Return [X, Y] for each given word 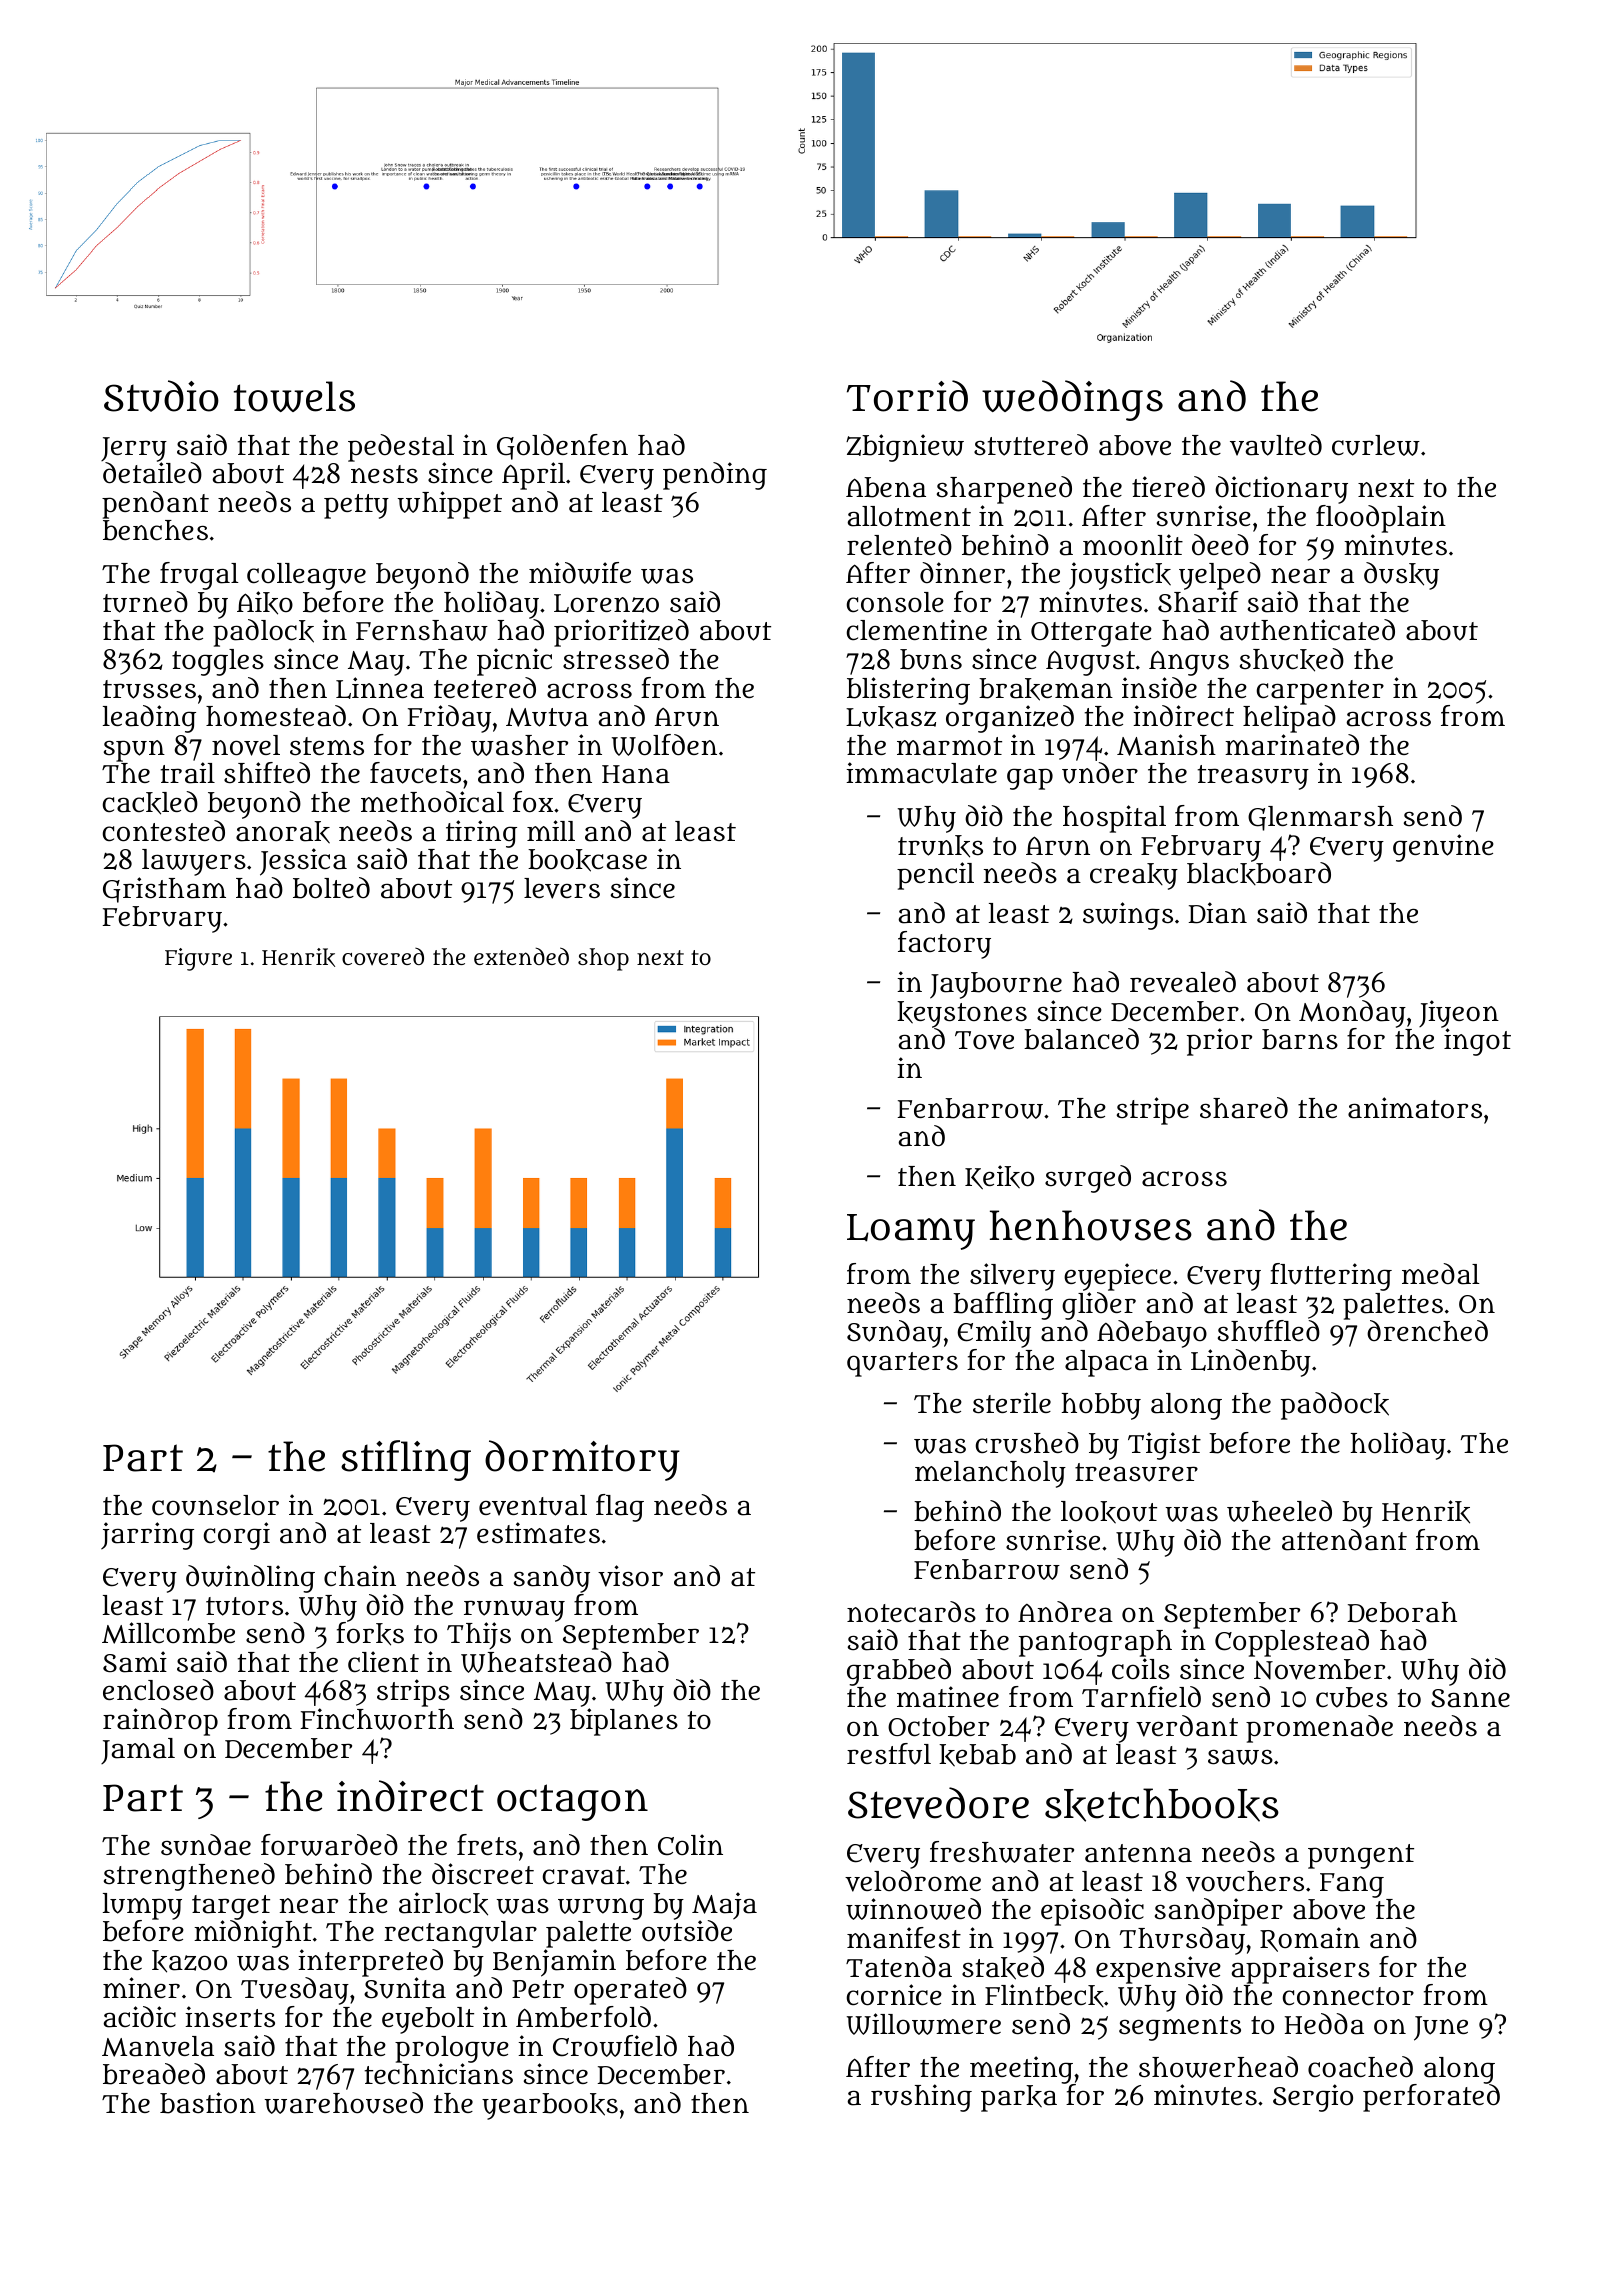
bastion [208, 2103]
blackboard [1259, 874]
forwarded [329, 1845]
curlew [1376, 445]
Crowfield [615, 2046]
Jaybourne [996, 985]
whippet [450, 505]
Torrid [907, 396]
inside [1159, 688]
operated [630, 1991]
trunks [940, 846]
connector [1348, 1996]
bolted [331, 888]
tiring [481, 834]
